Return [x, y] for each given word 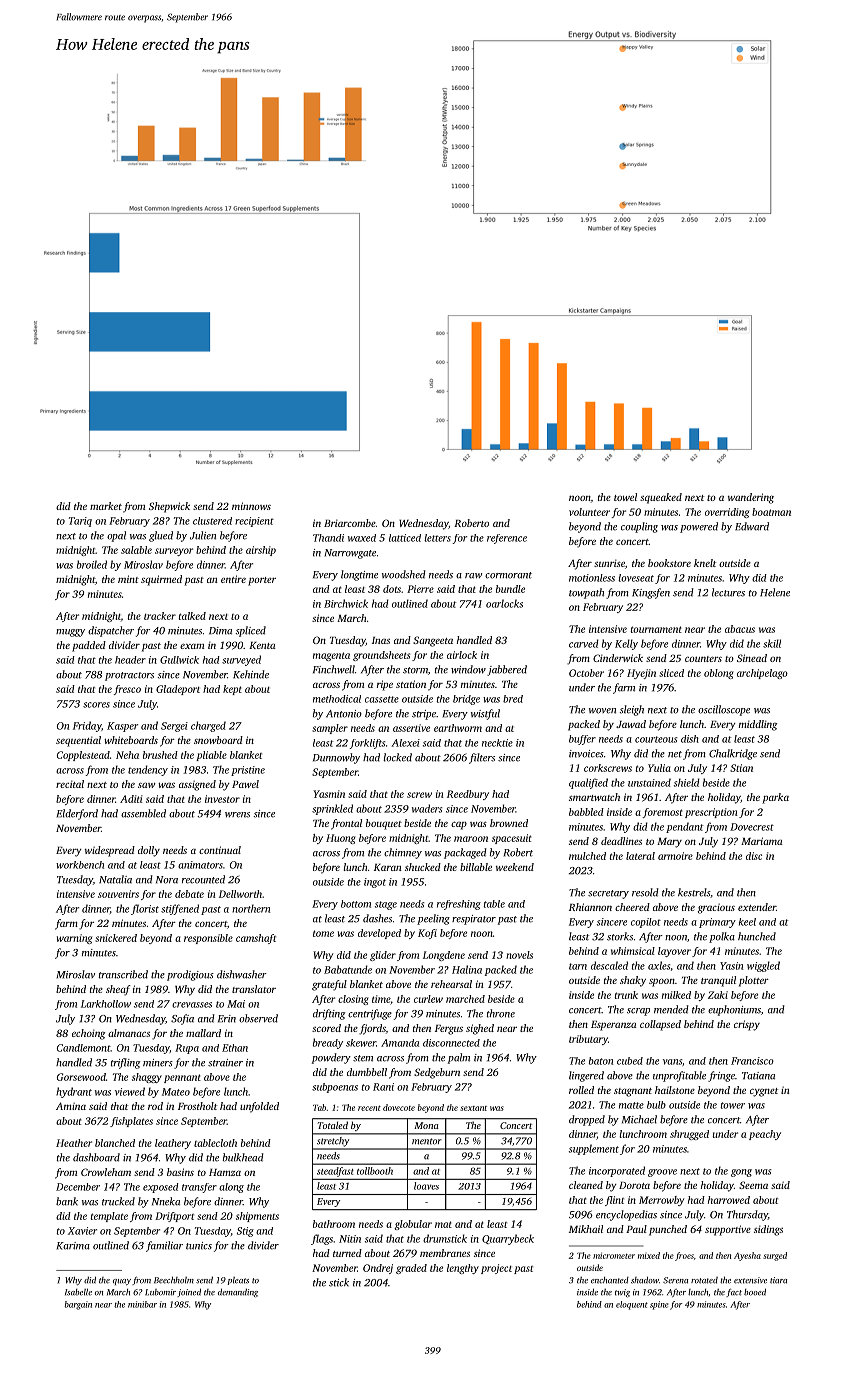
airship [261, 551]
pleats [238, 1281]
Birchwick [346, 603]
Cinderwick [618, 658]
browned [509, 823]
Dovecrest [752, 827]
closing [353, 1000]
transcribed [123, 974]
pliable [211, 756]
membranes [445, 1253]
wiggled [763, 966]
